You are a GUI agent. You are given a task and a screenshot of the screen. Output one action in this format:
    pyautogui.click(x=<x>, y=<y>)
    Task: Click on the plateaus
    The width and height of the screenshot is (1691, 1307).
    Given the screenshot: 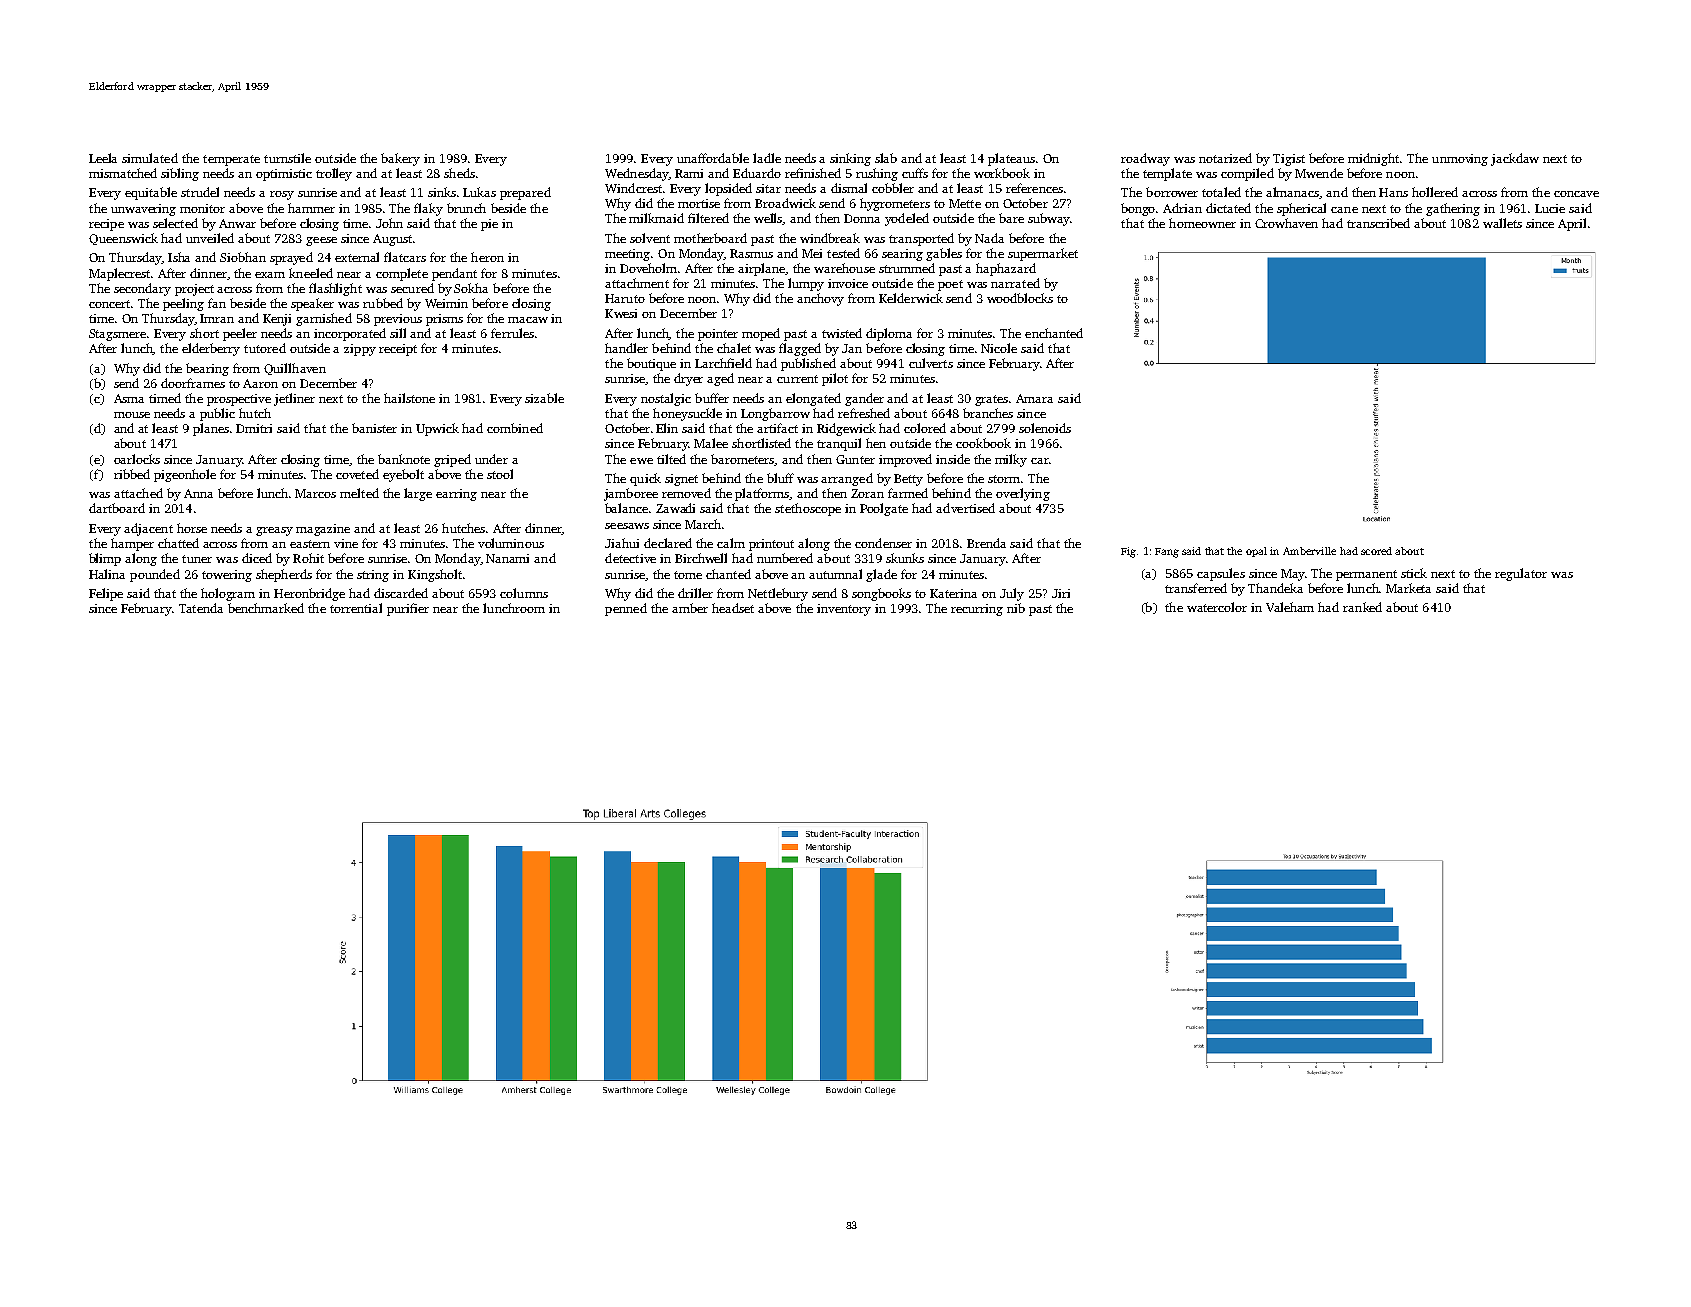 What is the action you would take?
    pyautogui.click(x=1011, y=159)
